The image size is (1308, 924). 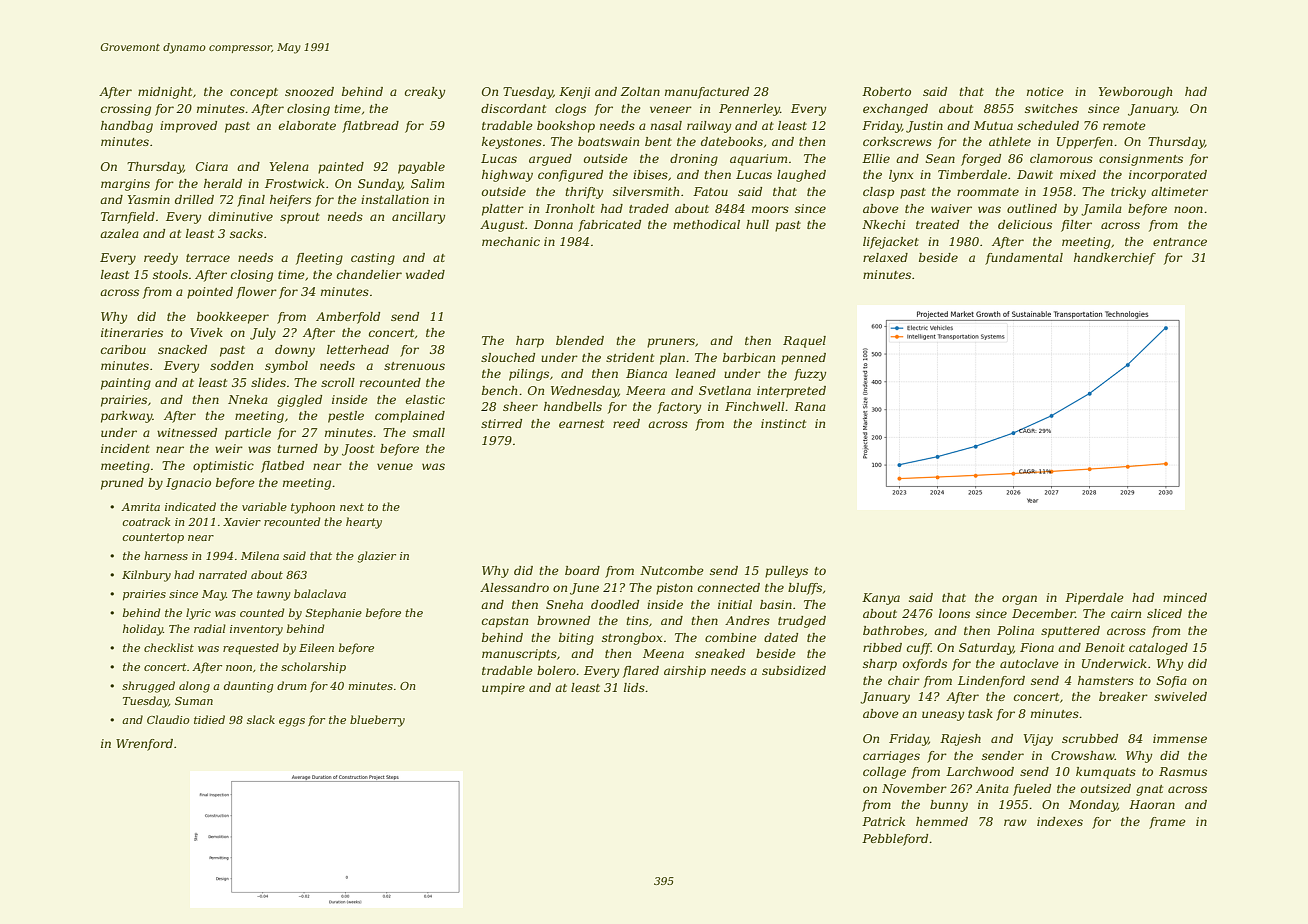 I want to click on manuscripts, so click(x=519, y=655).
